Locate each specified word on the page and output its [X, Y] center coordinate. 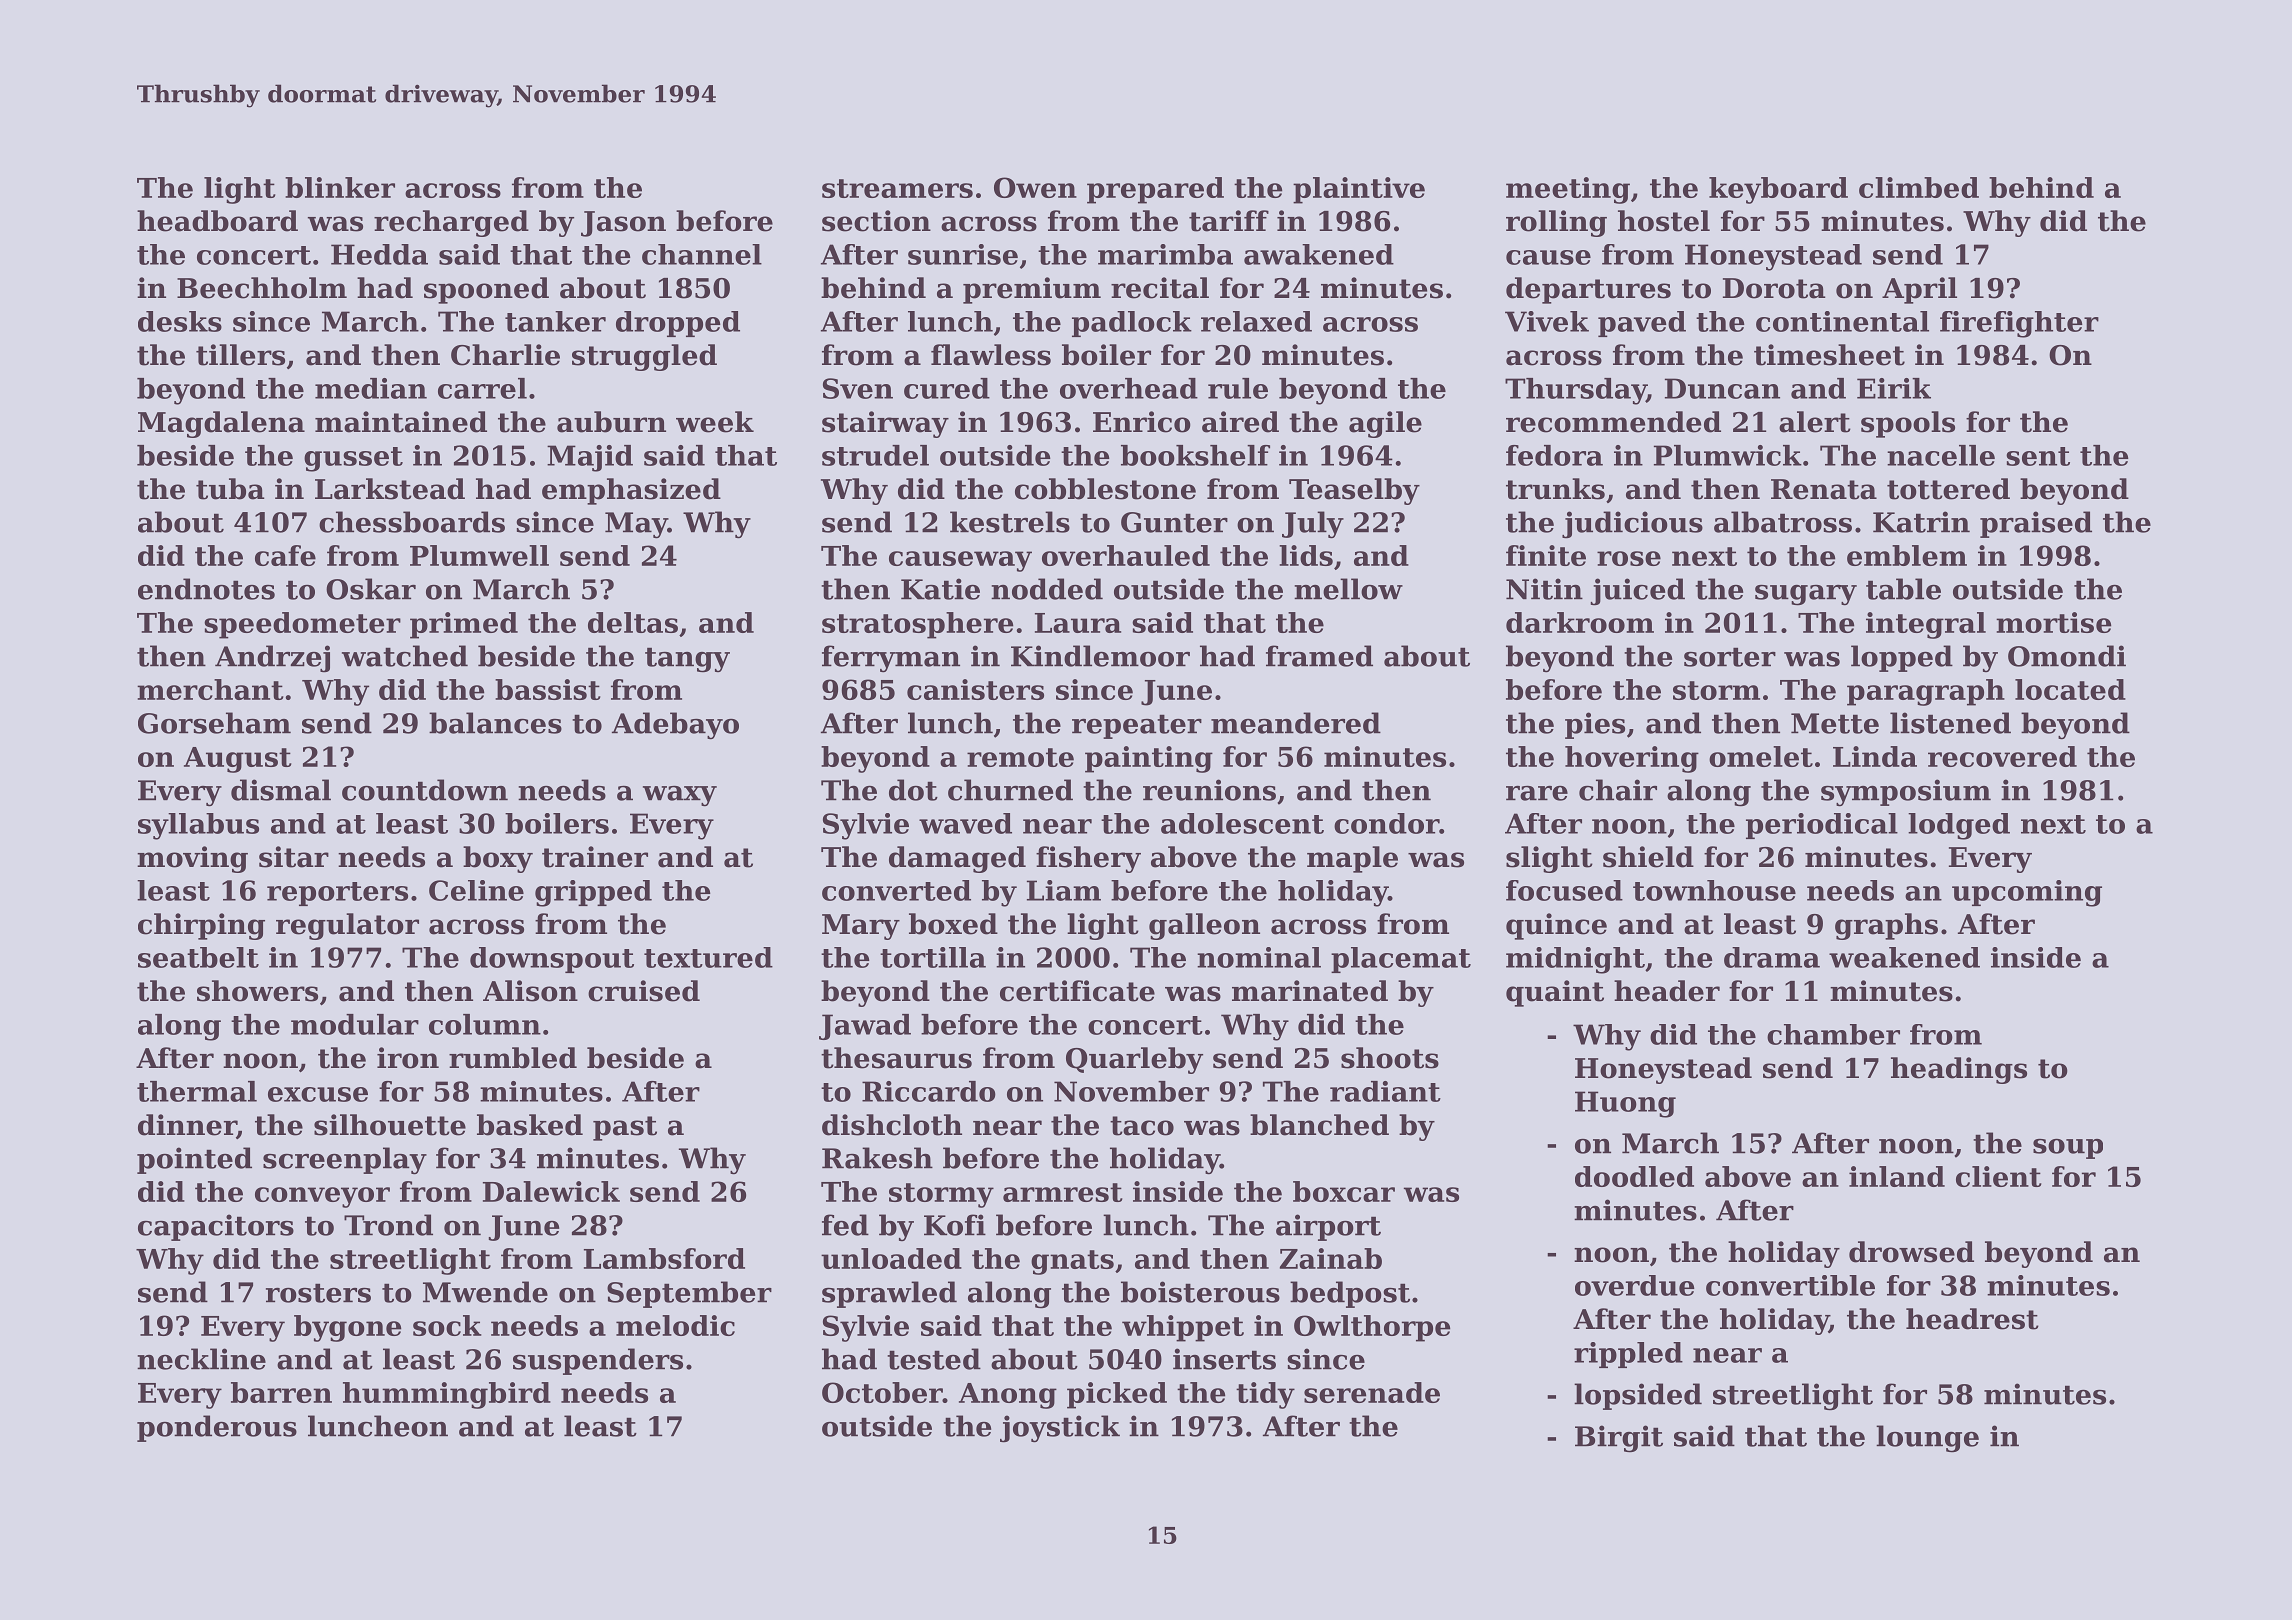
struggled [644, 357]
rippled [1628, 1355]
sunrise [963, 254]
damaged [957, 859]
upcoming [2027, 893]
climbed [1919, 187]
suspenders [598, 1361]
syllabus [198, 826]
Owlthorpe [1372, 1328]
